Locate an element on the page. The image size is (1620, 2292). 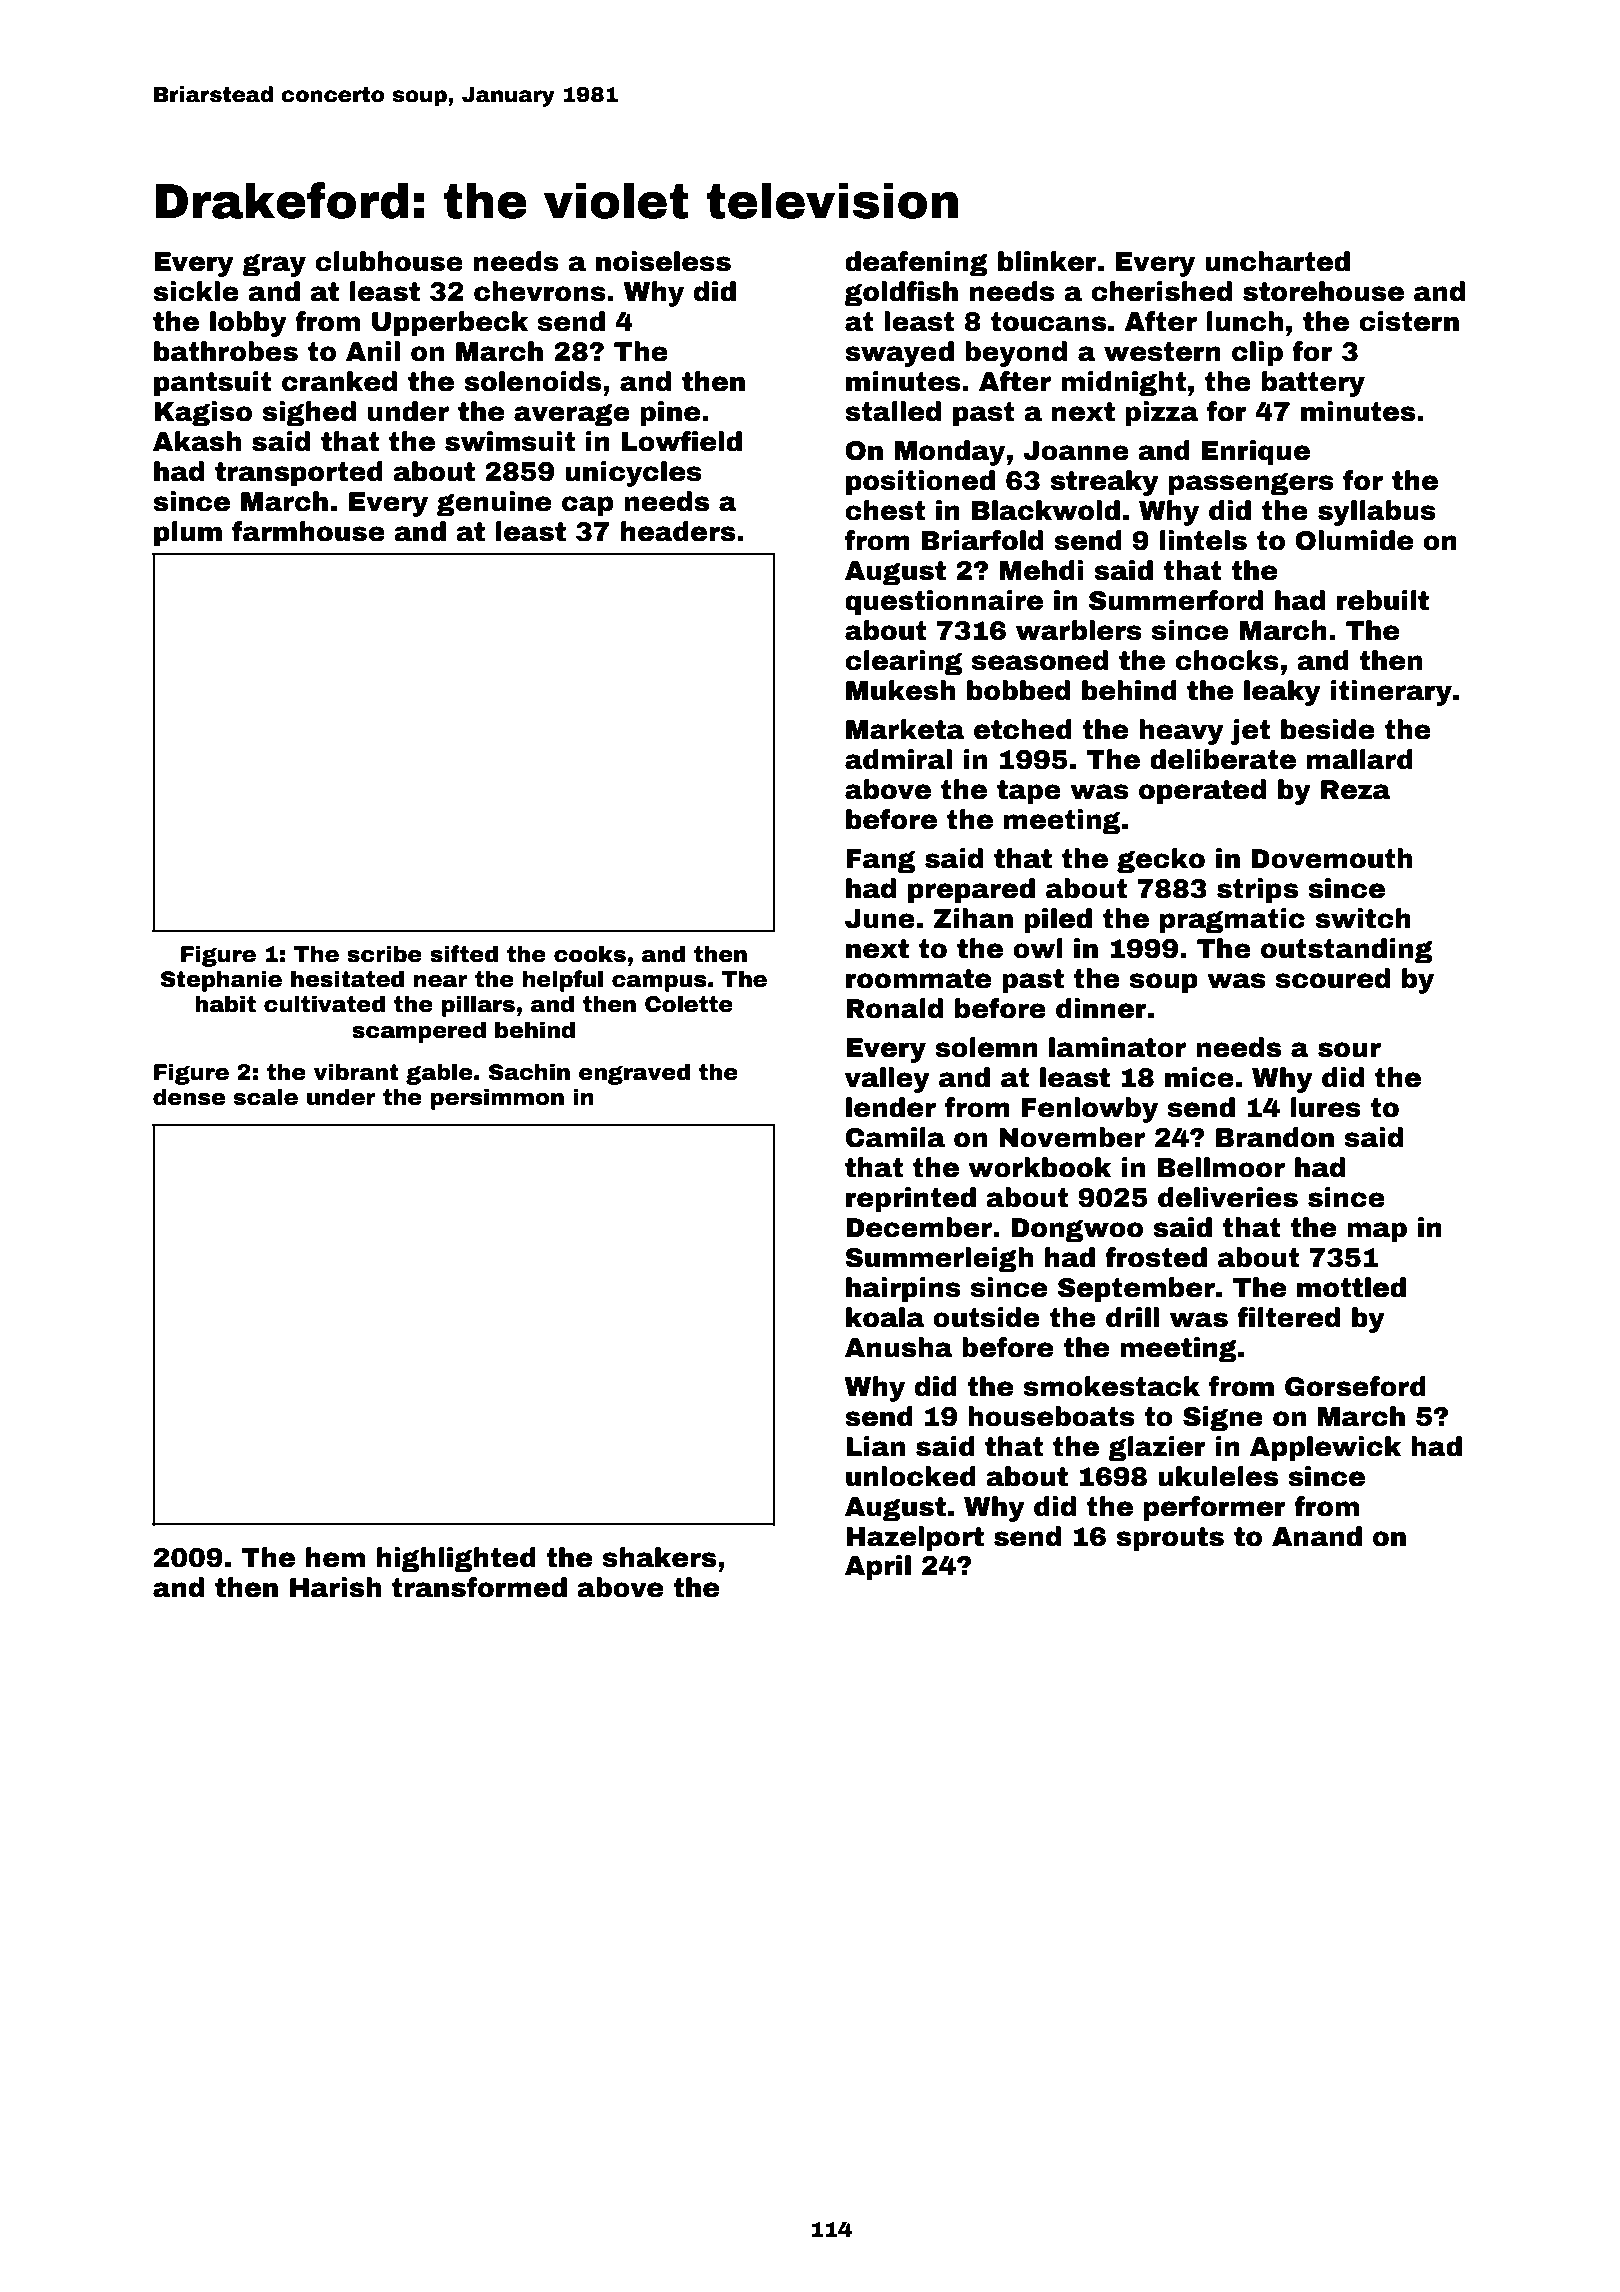
scoured is located at coordinates (1333, 978).
